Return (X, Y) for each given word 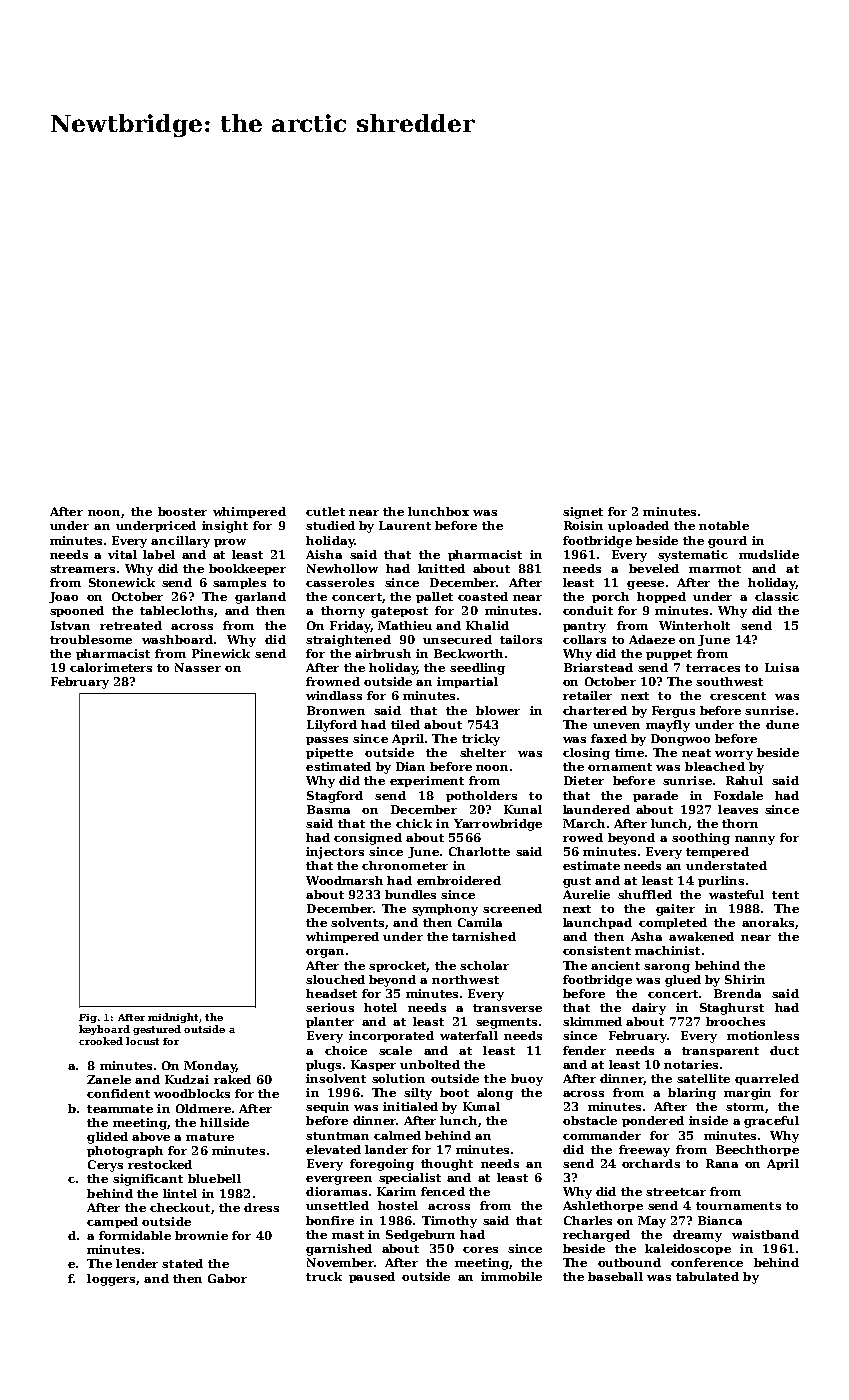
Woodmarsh (344, 880)
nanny (755, 840)
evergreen (339, 1180)
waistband (765, 1234)
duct (784, 1050)
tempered (717, 852)
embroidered (459, 880)
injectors (335, 853)
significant (148, 1180)
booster (182, 511)
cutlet (325, 511)
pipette (329, 753)
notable (724, 525)
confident (118, 1093)
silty (418, 1094)
